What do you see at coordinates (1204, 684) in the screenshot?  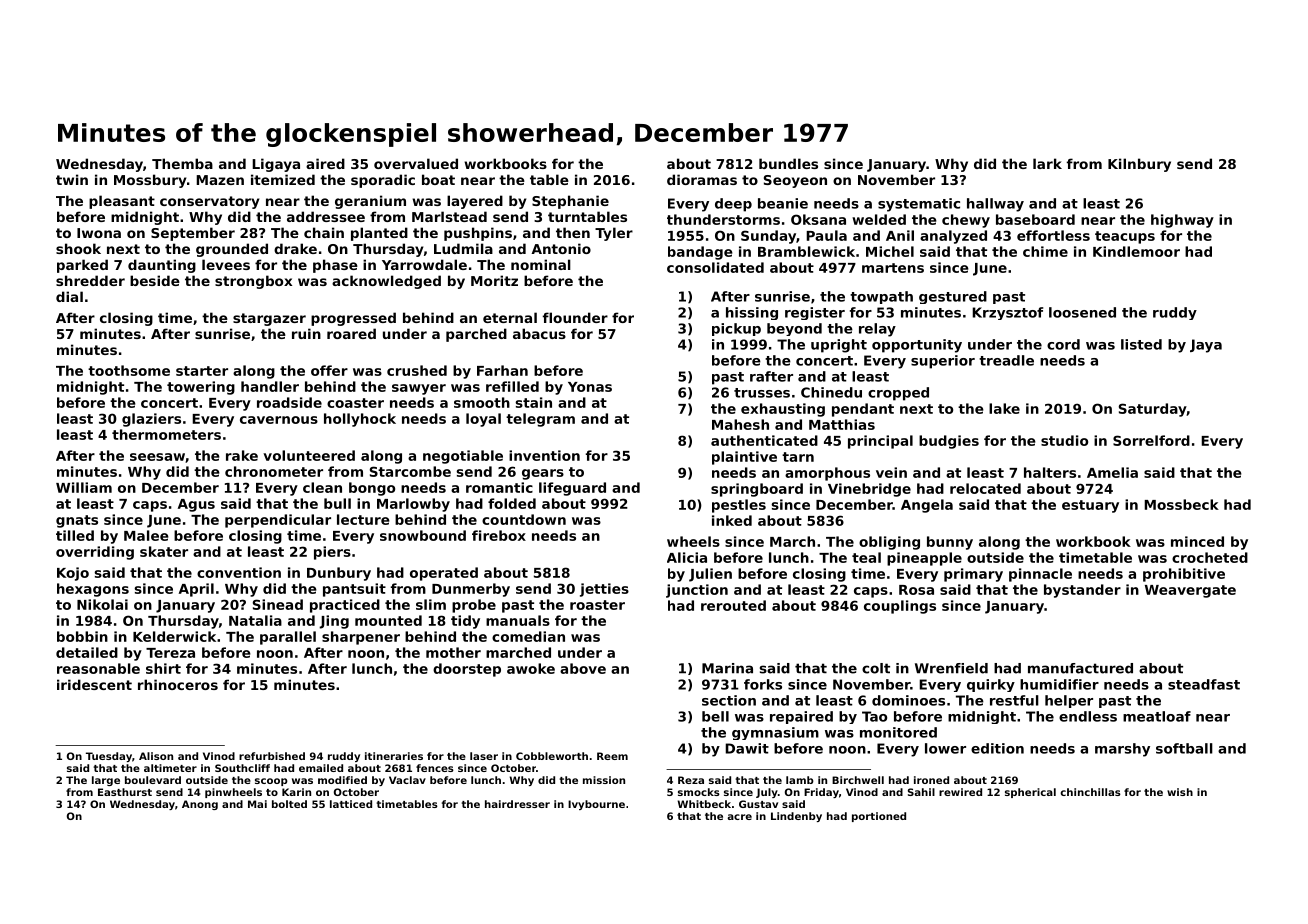 I see `steadfast` at bounding box center [1204, 684].
